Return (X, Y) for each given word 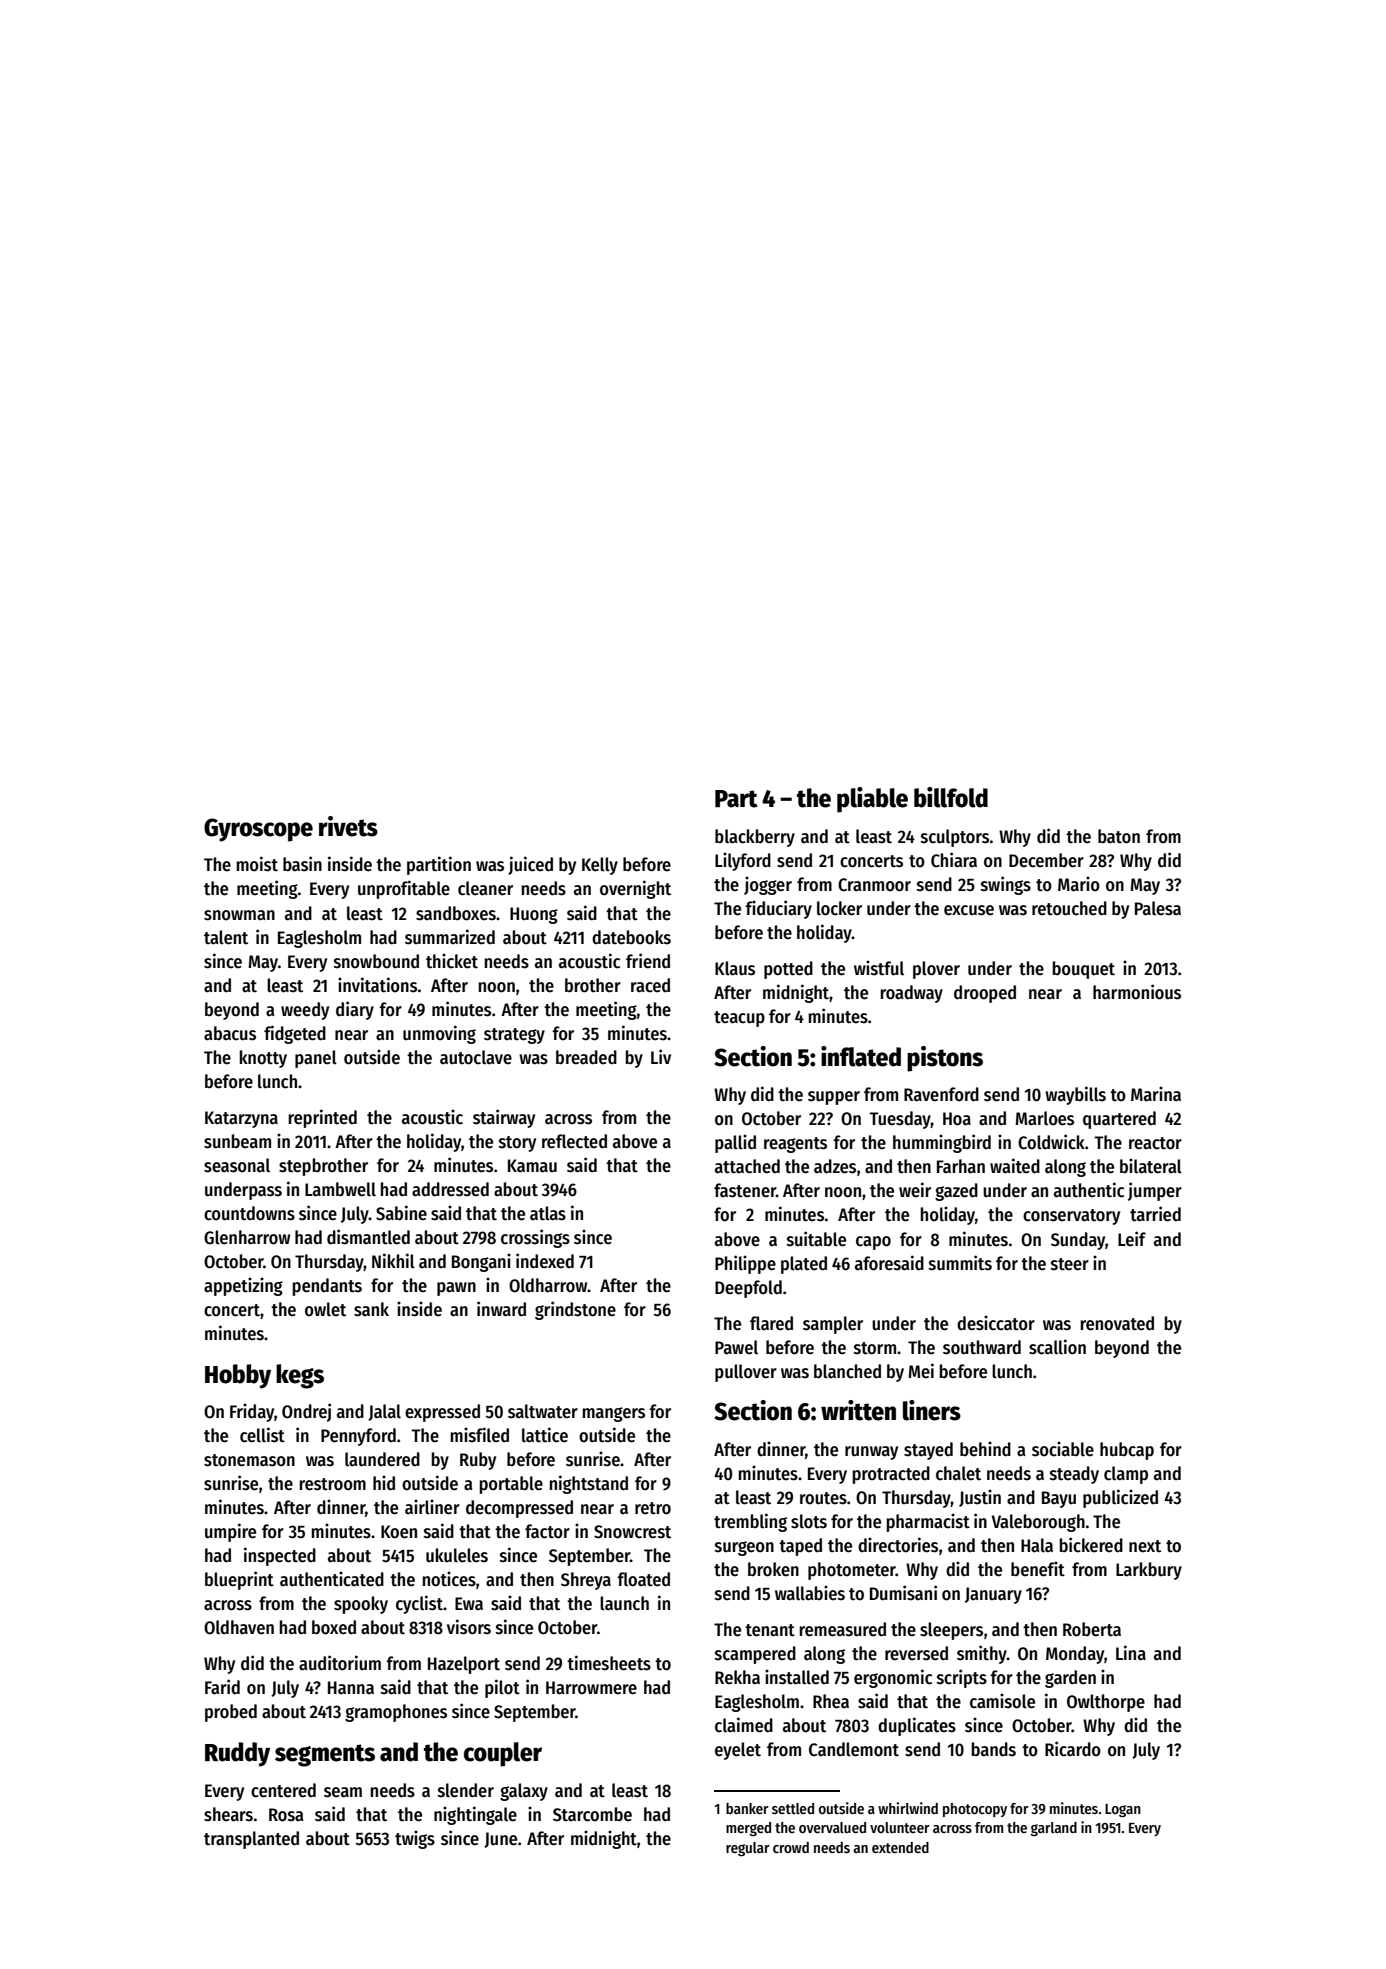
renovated (1117, 1323)
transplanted (251, 1840)
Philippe (745, 1264)
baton (1119, 836)
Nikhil (393, 1260)
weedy (305, 1011)
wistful (879, 968)
